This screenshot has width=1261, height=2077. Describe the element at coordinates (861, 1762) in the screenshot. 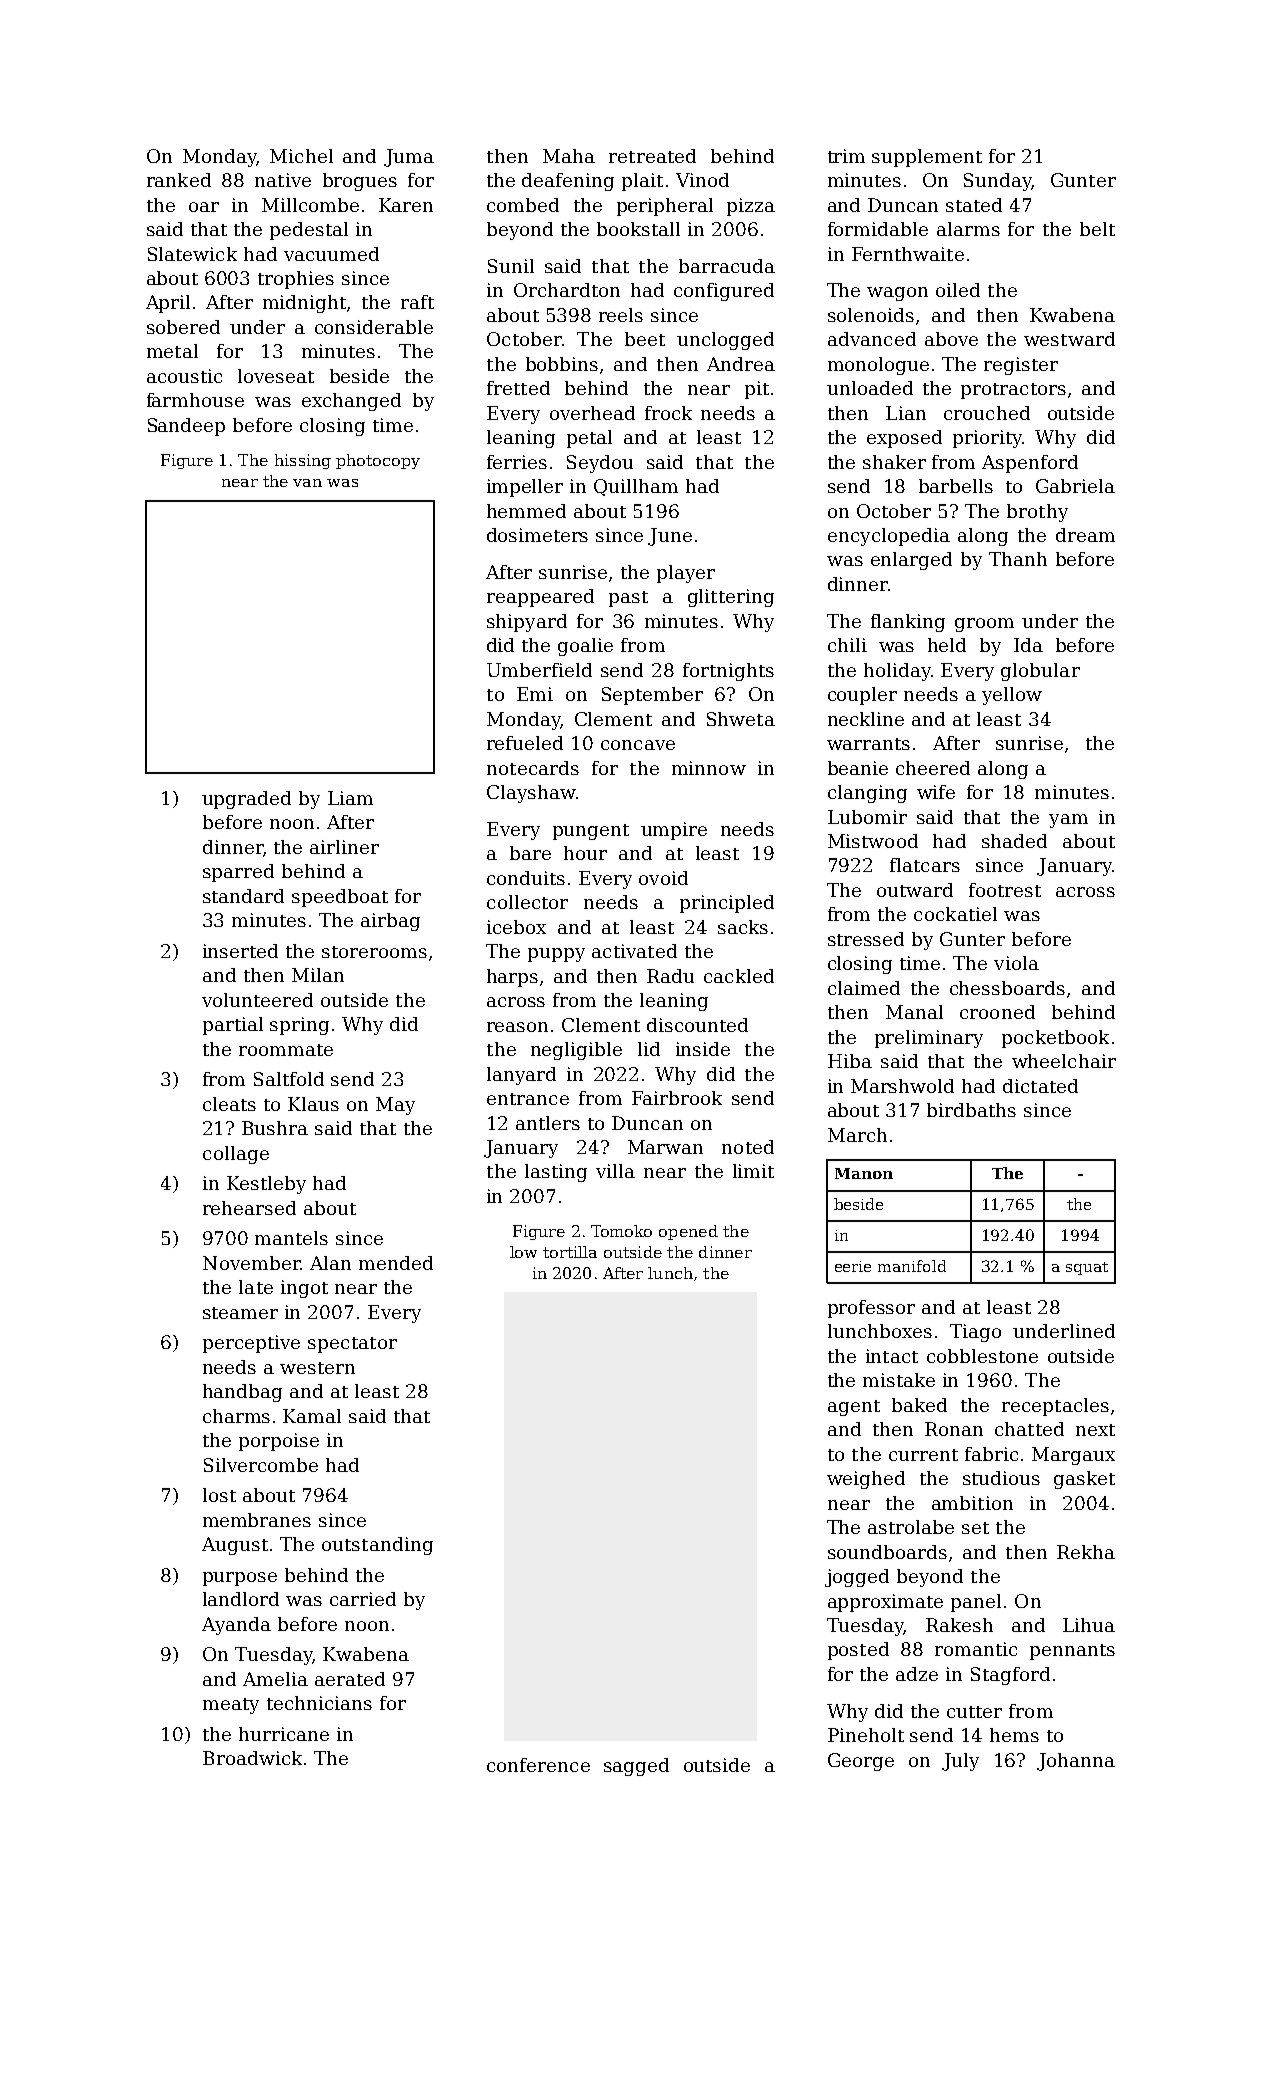

I see `George` at that location.
